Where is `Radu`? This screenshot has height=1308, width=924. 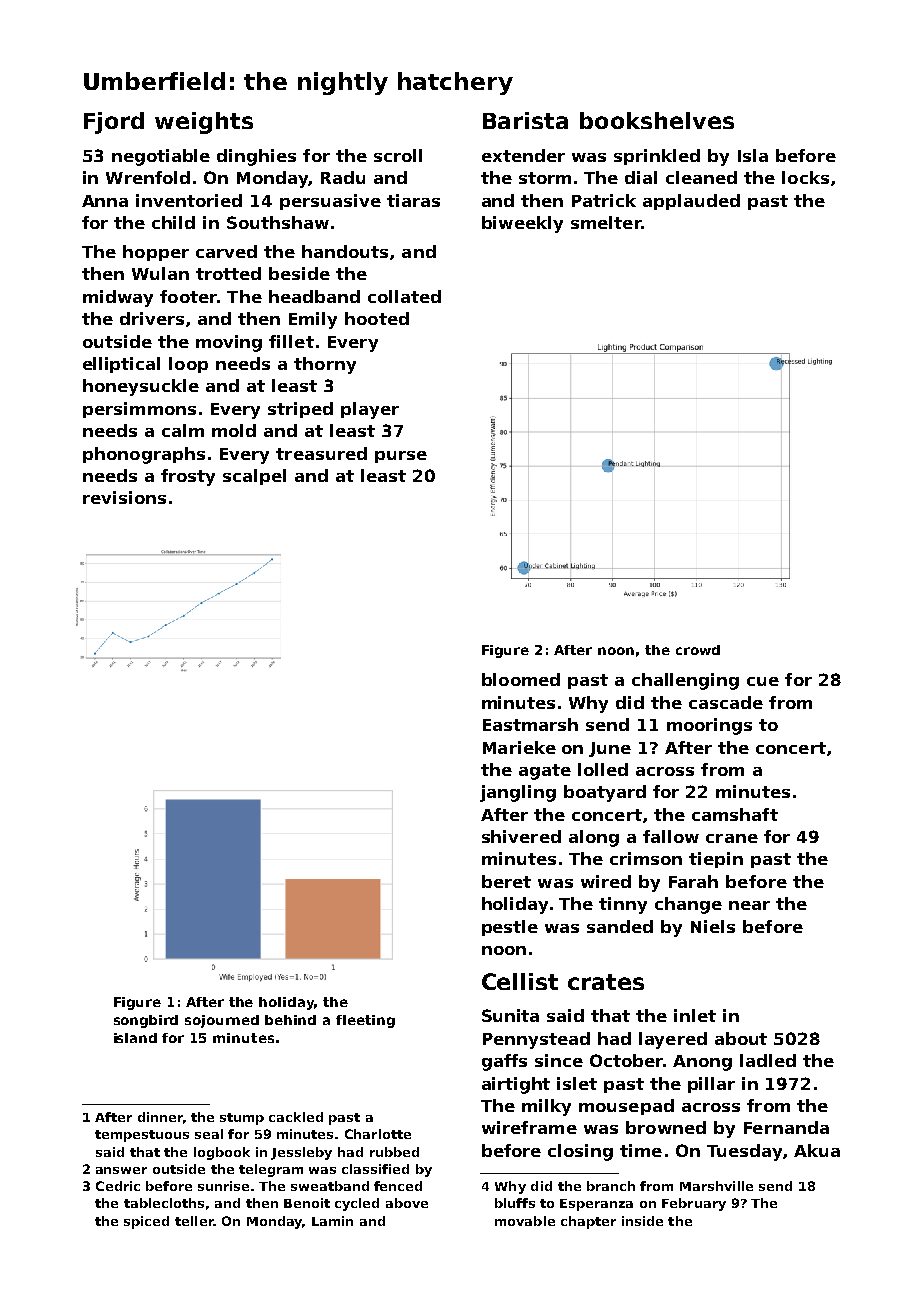
Radu is located at coordinates (343, 177).
